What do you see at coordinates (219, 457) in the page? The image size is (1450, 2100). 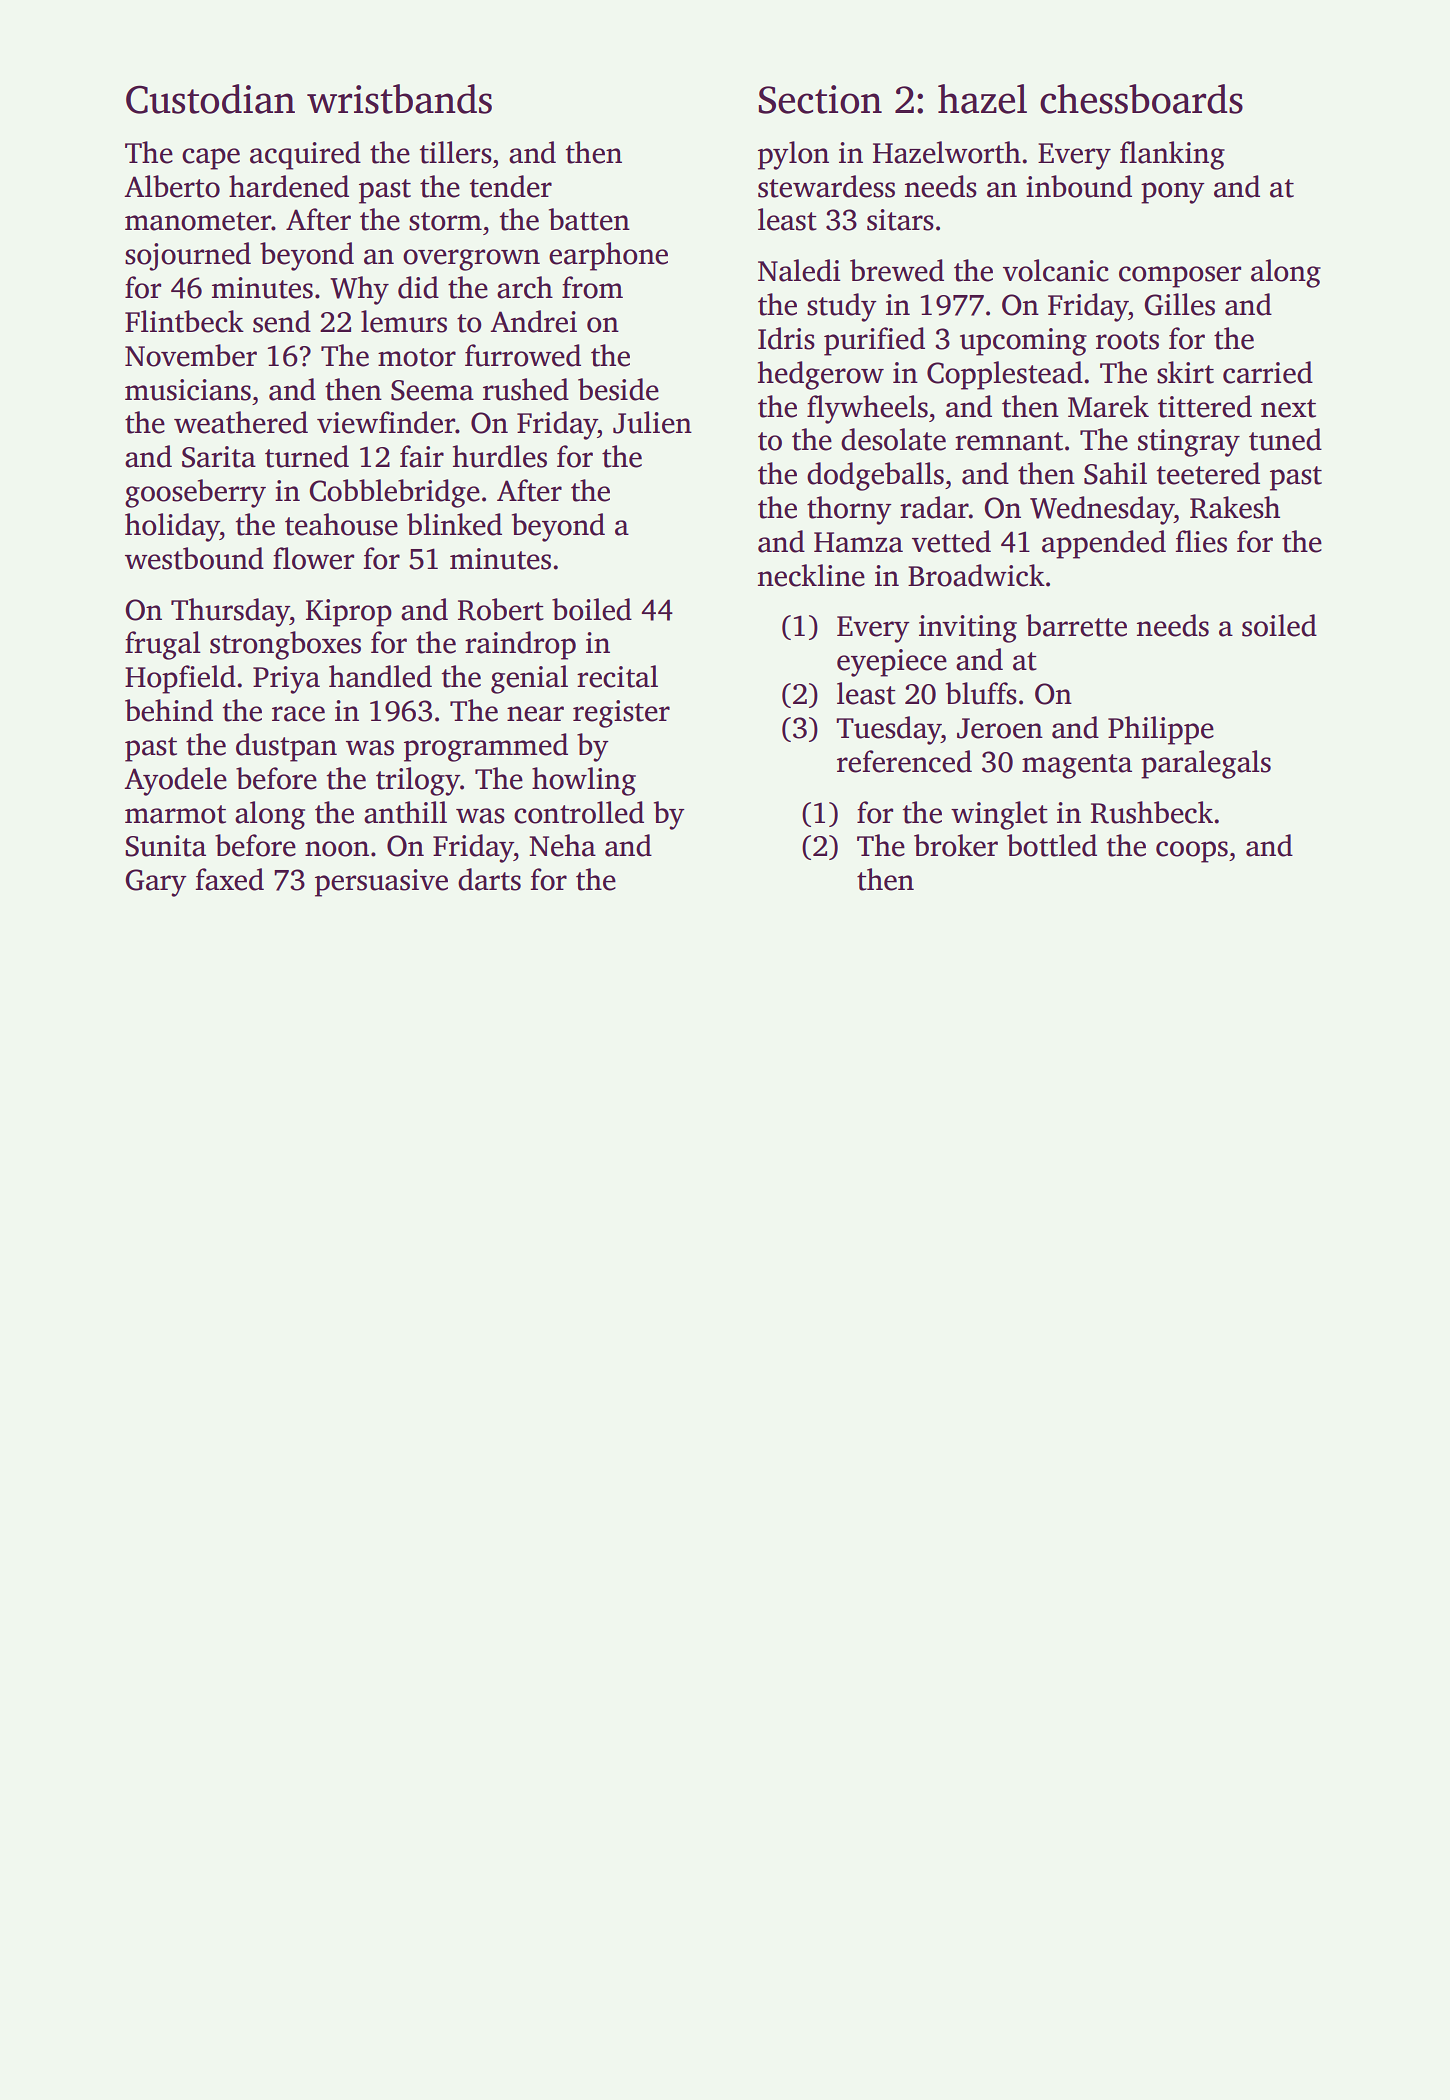 I see `Sarita` at bounding box center [219, 457].
